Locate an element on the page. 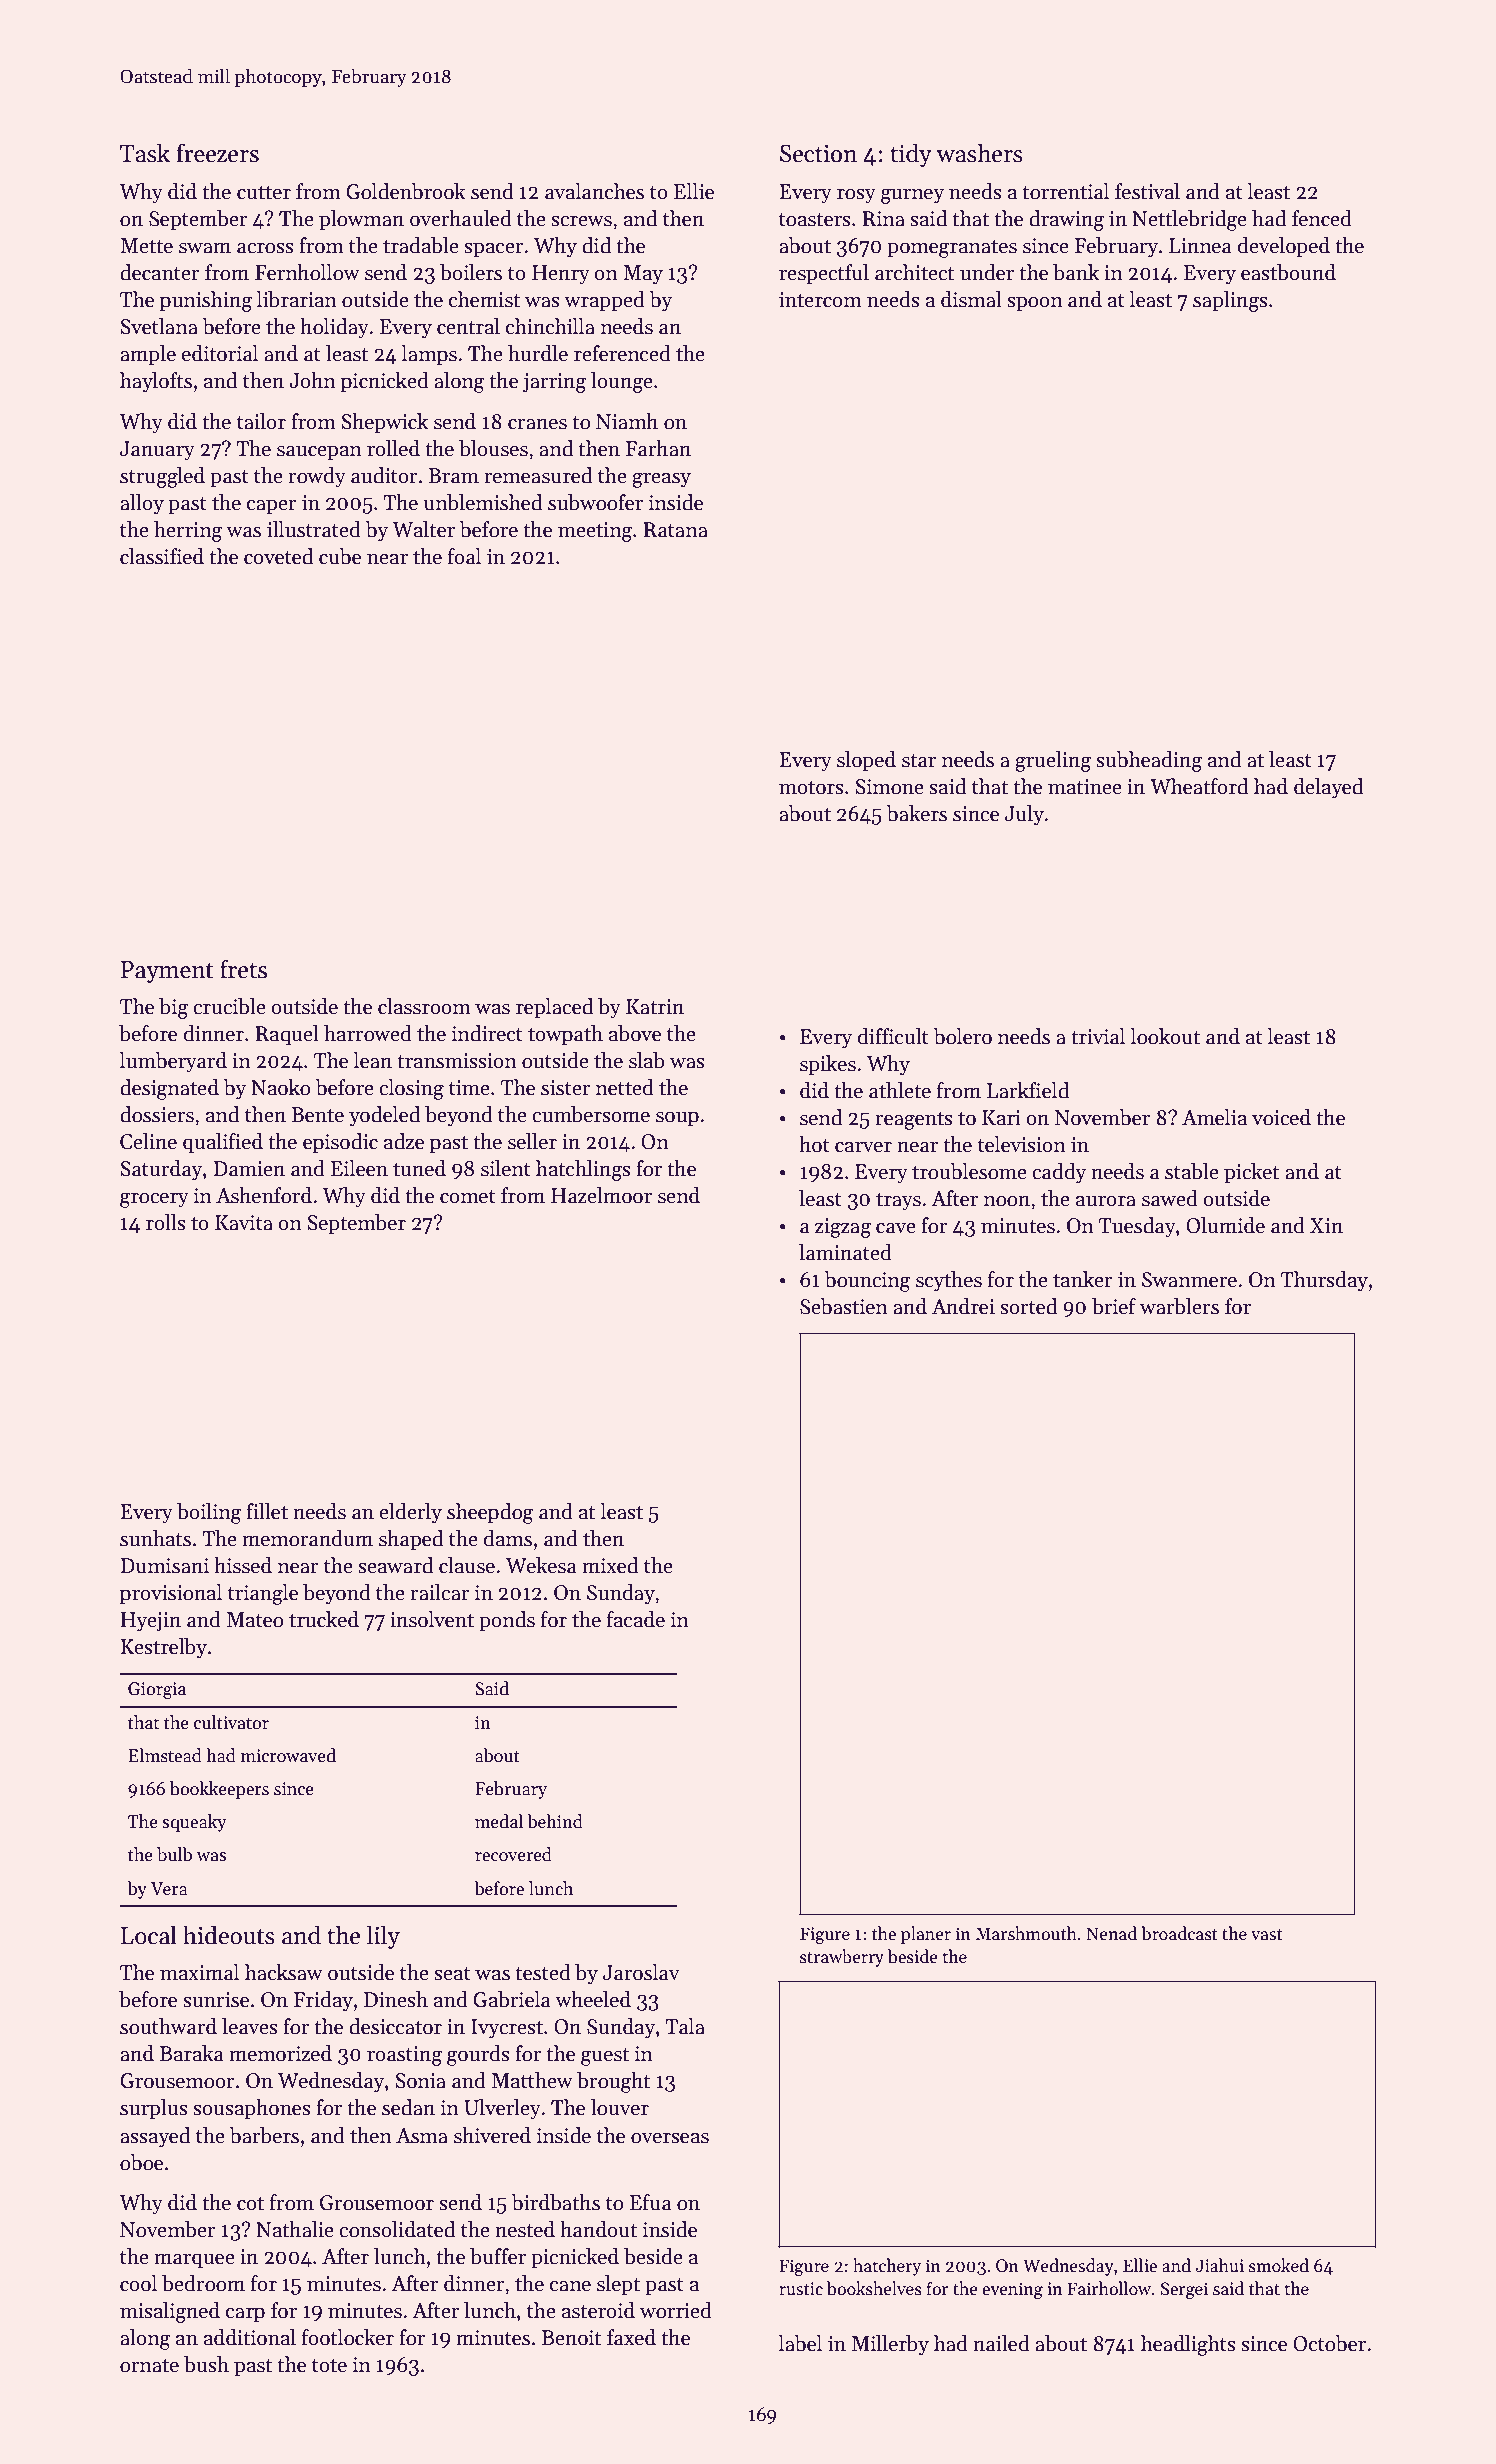  bouncing is located at coordinates (867, 1281).
